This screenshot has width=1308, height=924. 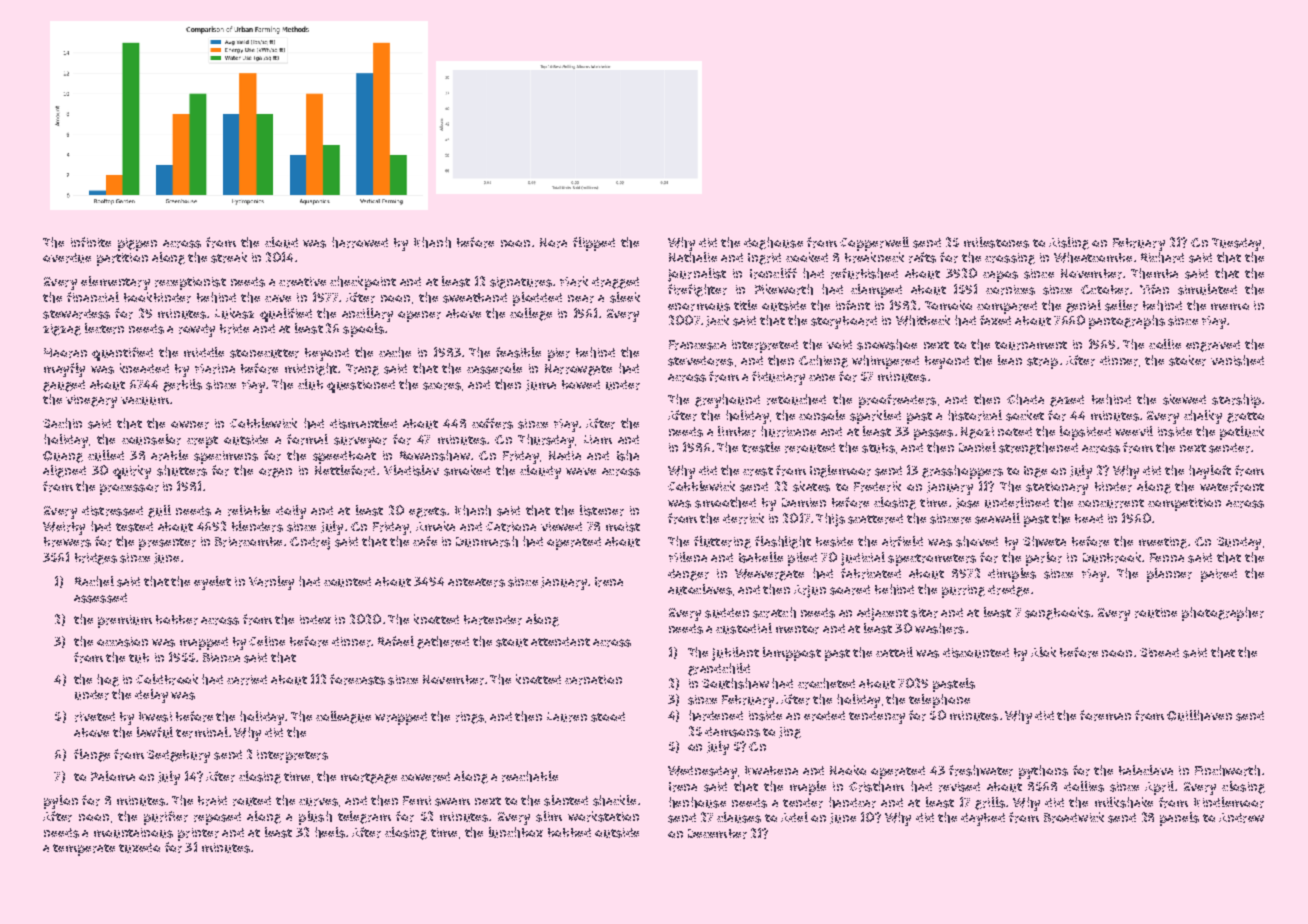 I want to click on harrowed, so click(x=360, y=242).
